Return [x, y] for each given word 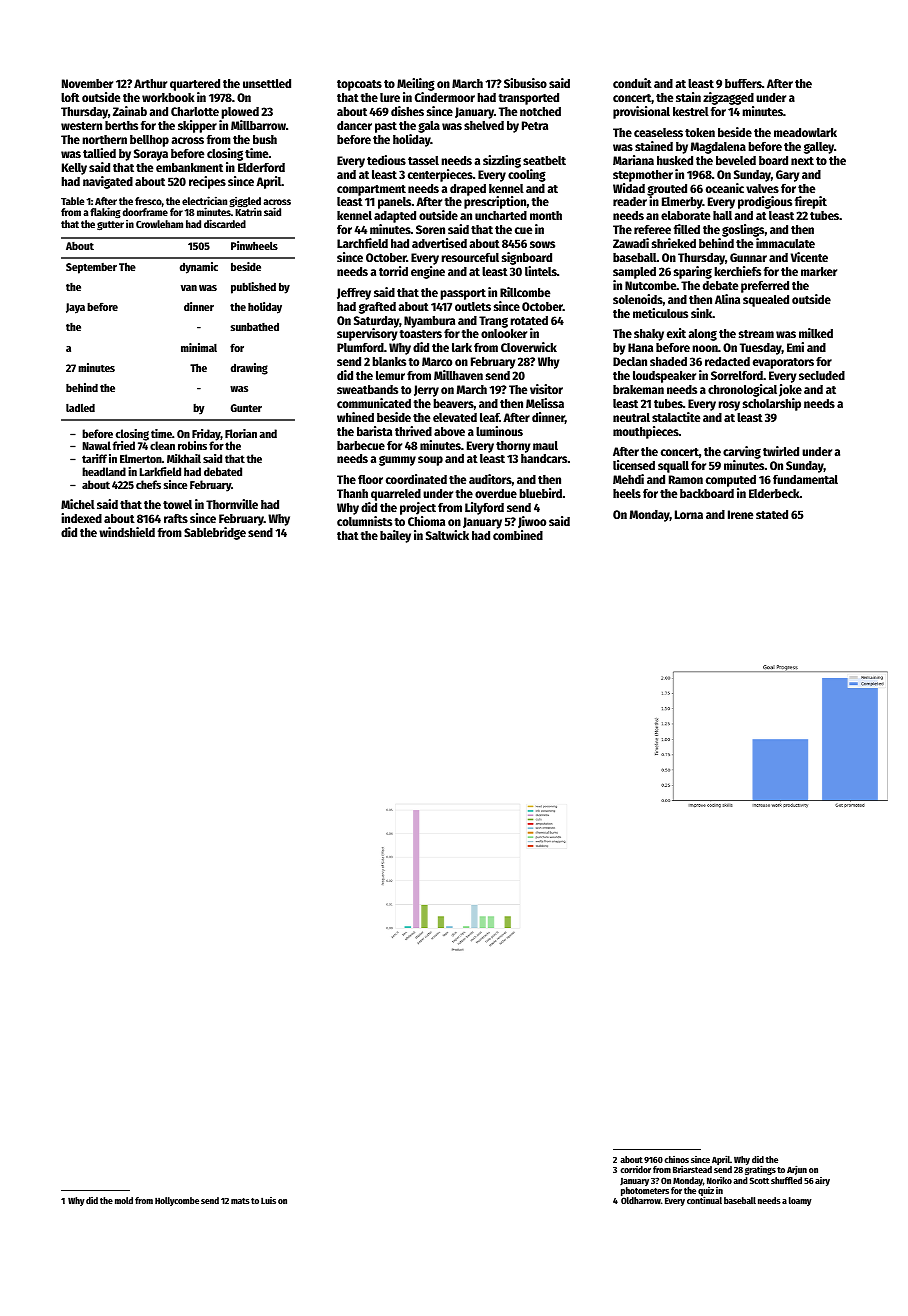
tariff [94, 458]
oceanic [725, 188]
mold [124, 1200]
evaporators [783, 363]
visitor [546, 389]
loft [70, 97]
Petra [535, 125]
